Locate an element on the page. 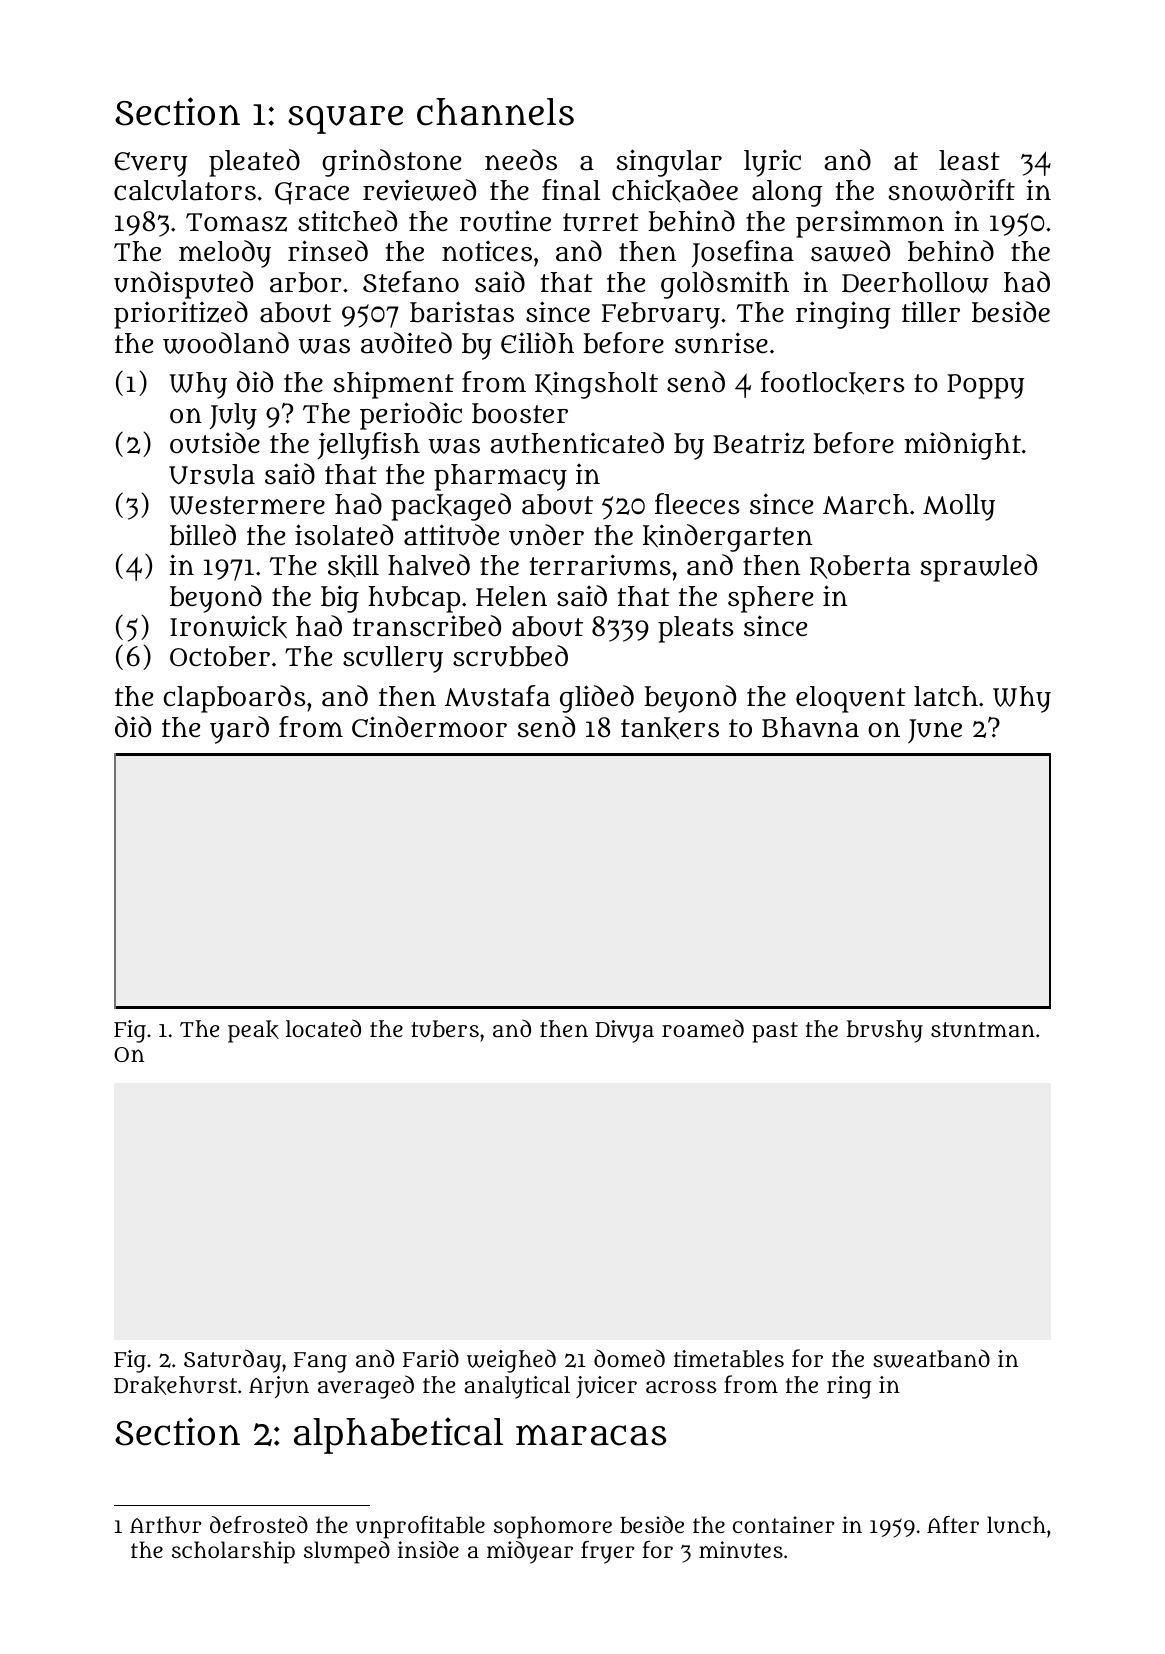  Drakehurst is located at coordinates (175, 1385).
